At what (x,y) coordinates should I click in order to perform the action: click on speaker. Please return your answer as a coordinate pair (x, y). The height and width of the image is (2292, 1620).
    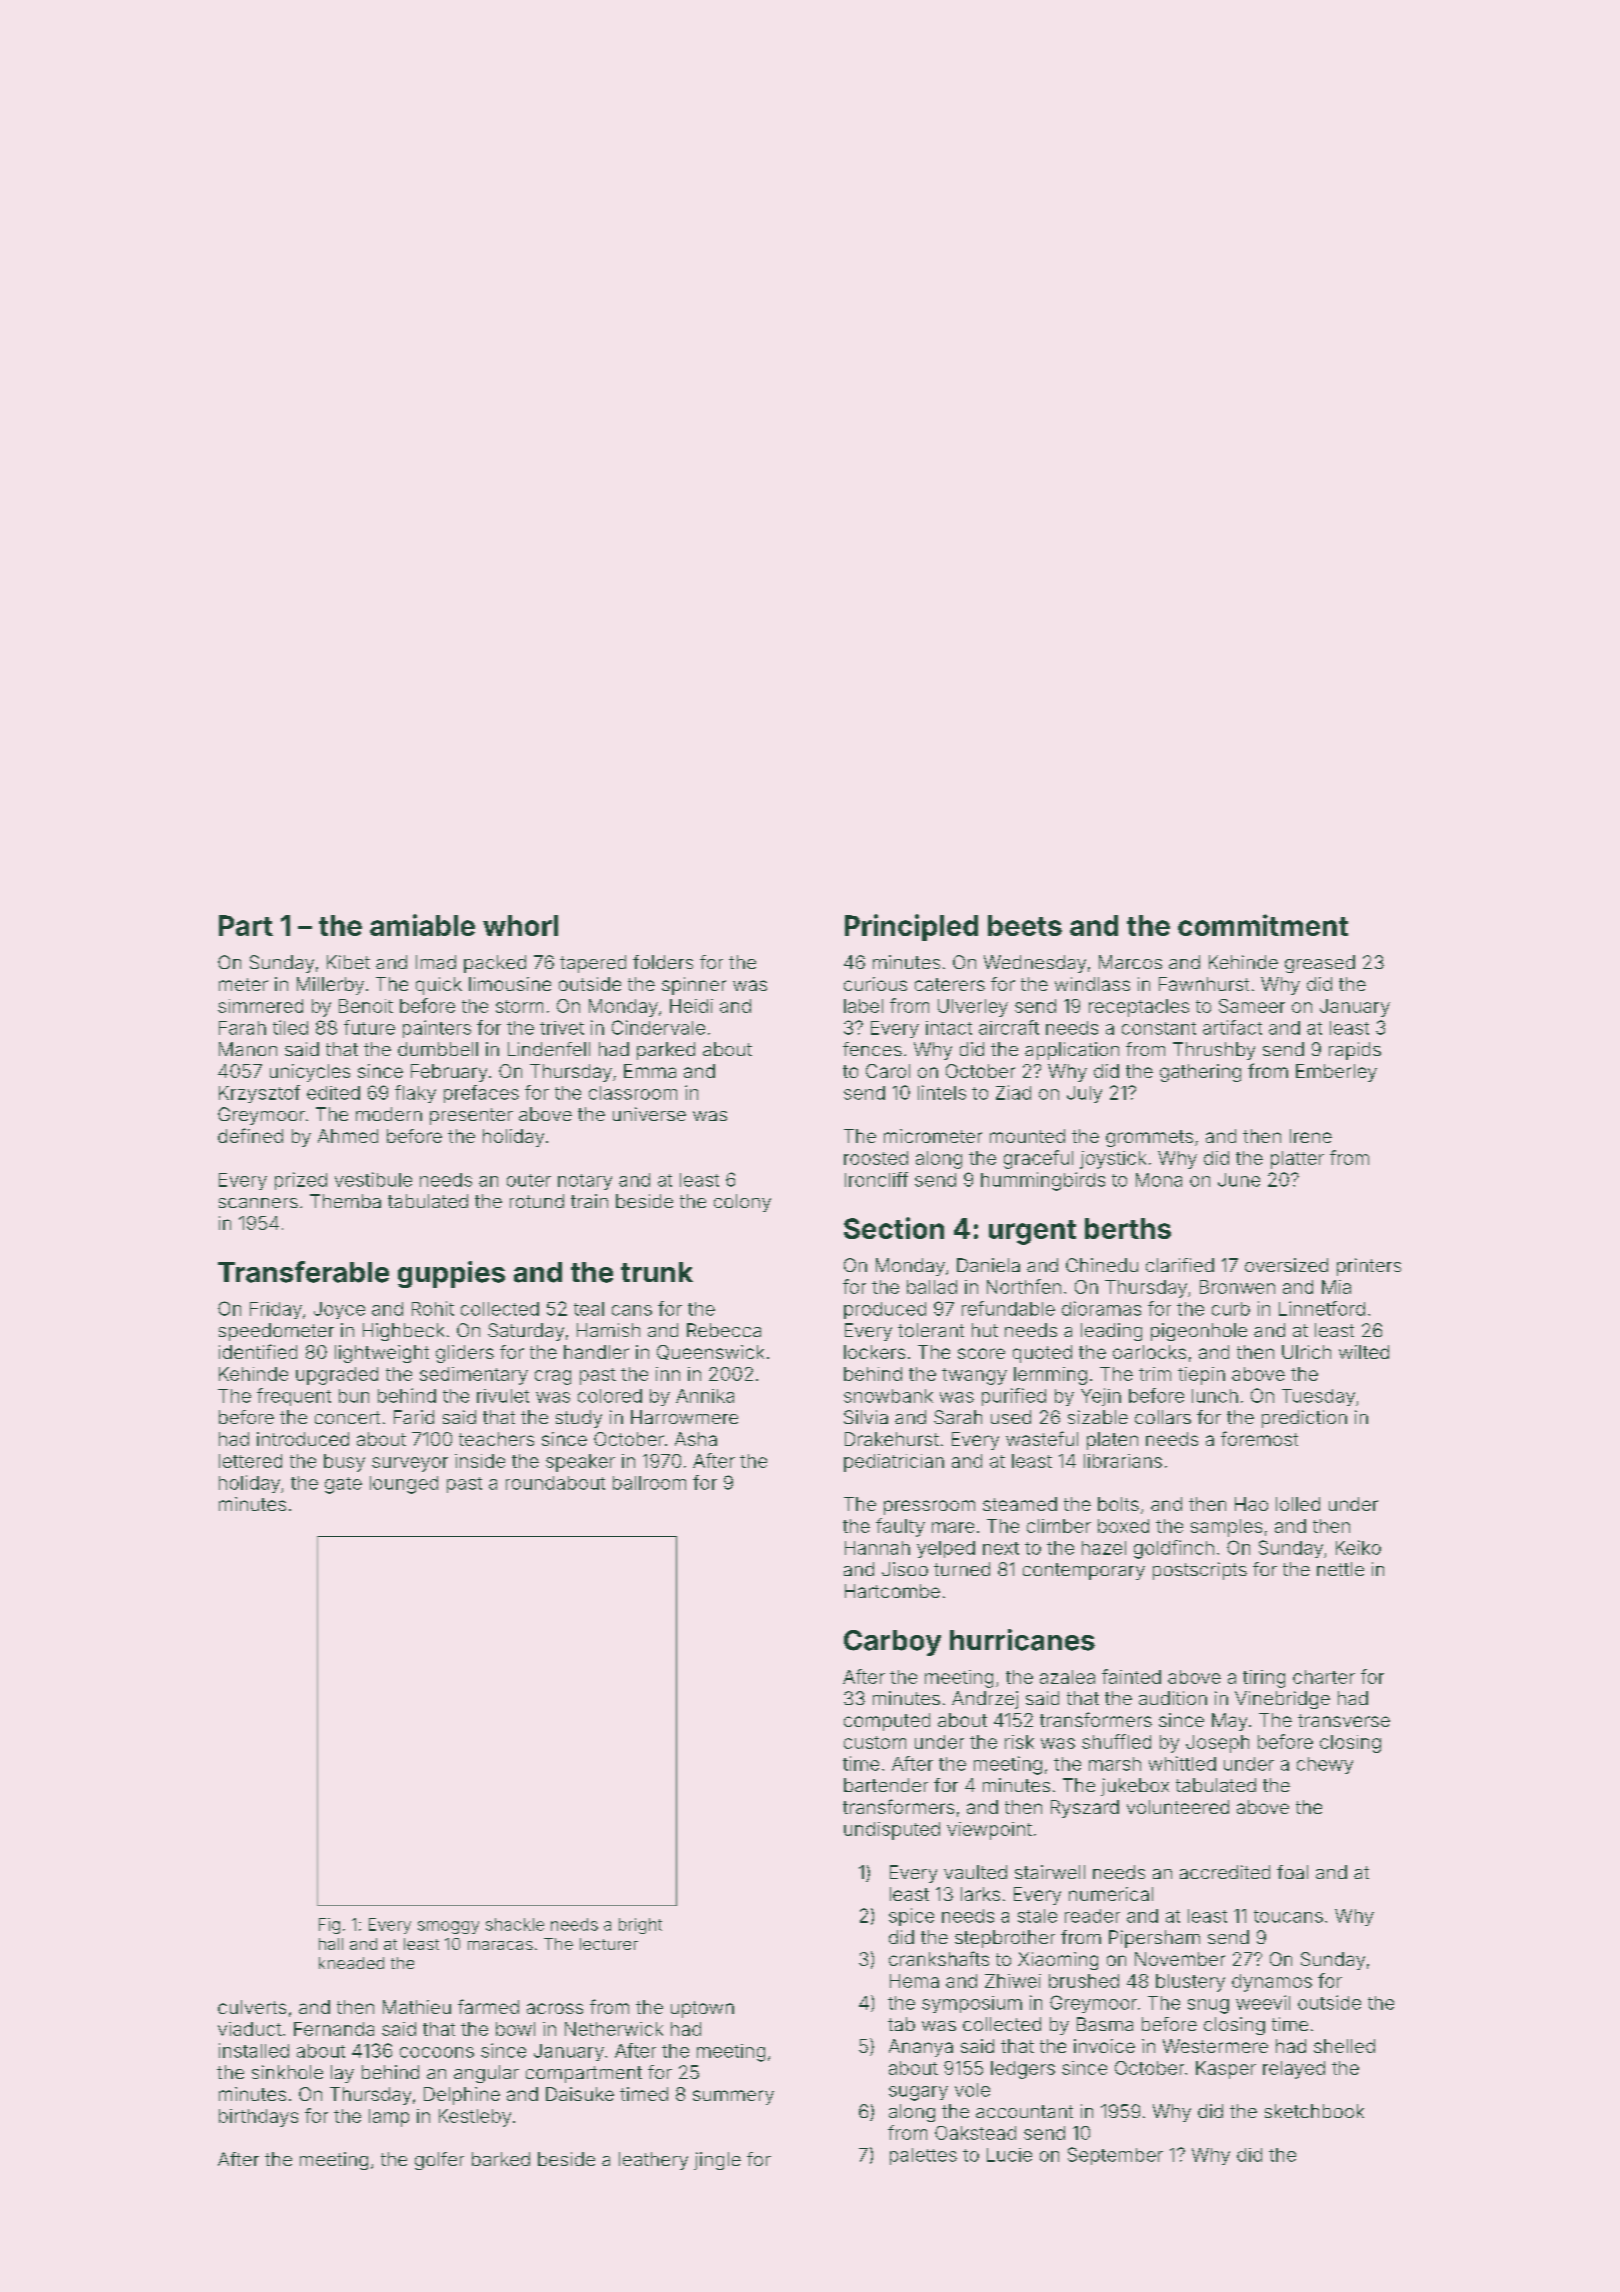
    Looking at the image, I should click on (580, 1463).
